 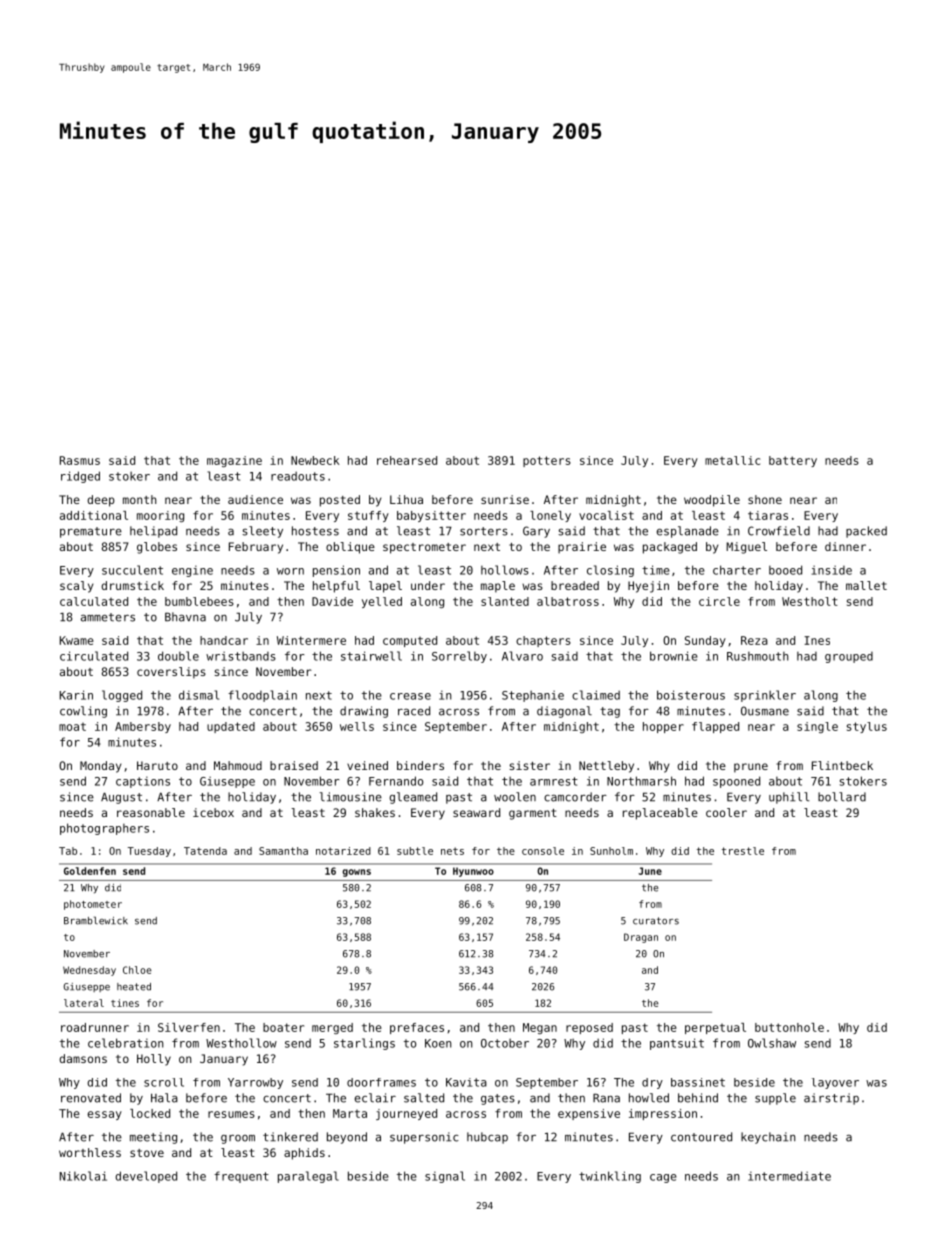 What do you see at coordinates (793, 461) in the image?
I see `battery` at bounding box center [793, 461].
